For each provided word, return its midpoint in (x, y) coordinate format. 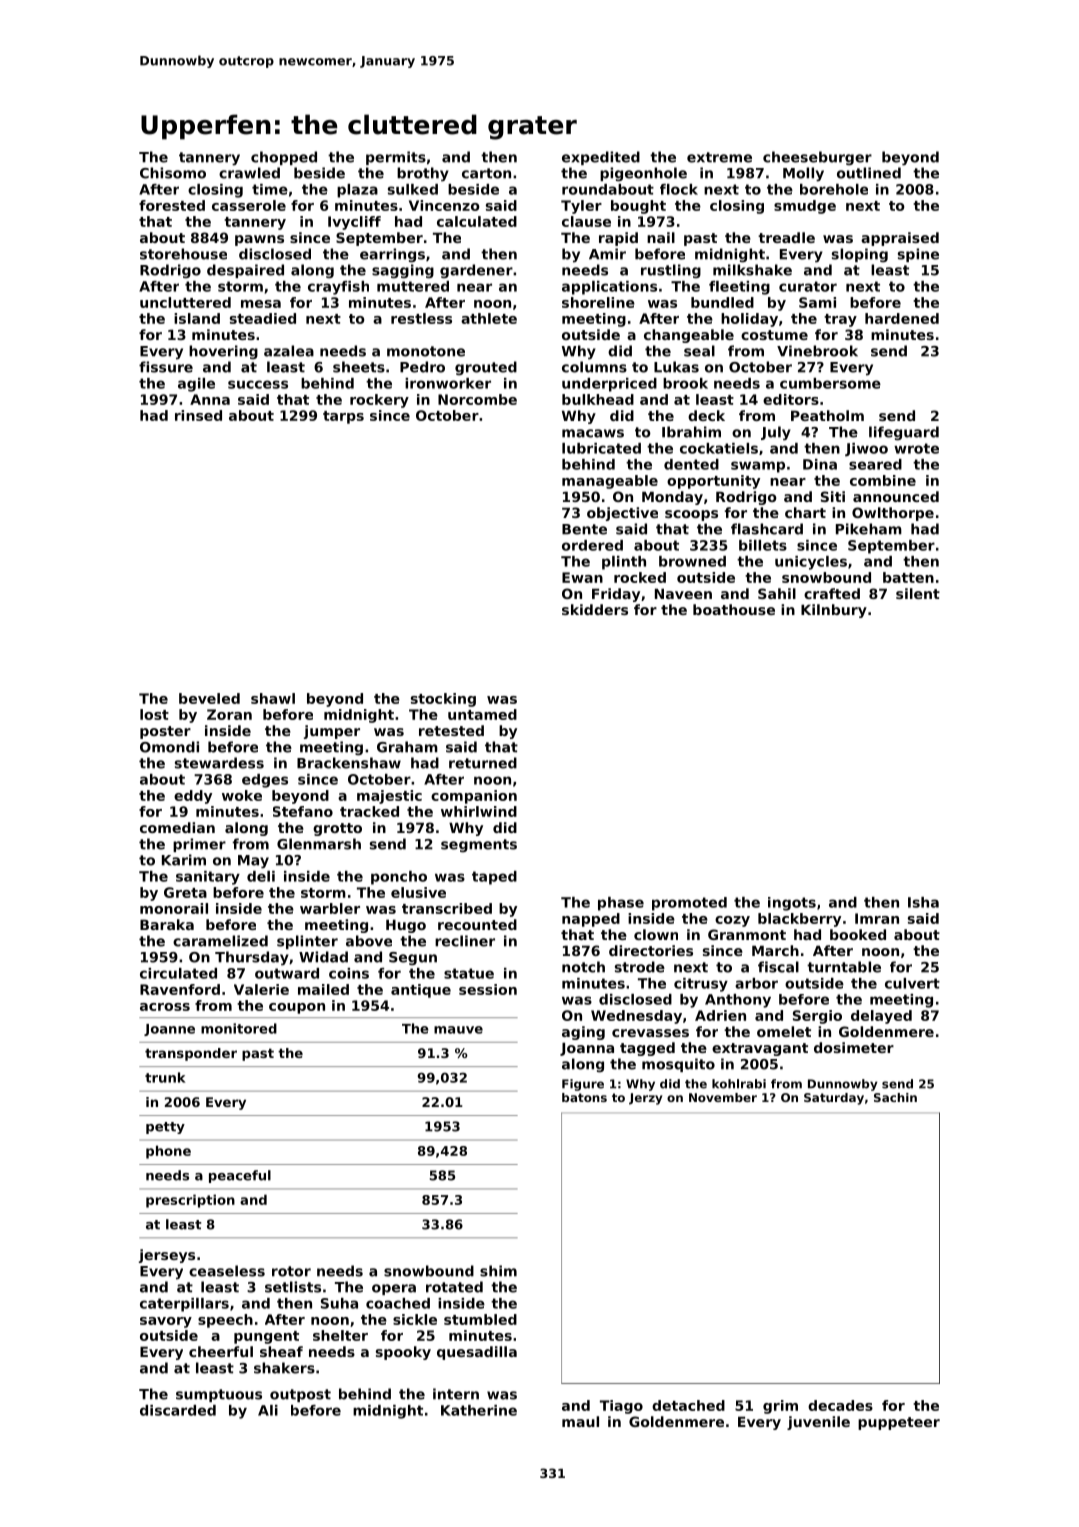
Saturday (834, 1099)
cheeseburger (817, 158)
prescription (190, 1201)
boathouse (734, 609)
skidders (595, 609)
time (270, 189)
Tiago (621, 1407)
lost (154, 714)
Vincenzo (444, 205)
